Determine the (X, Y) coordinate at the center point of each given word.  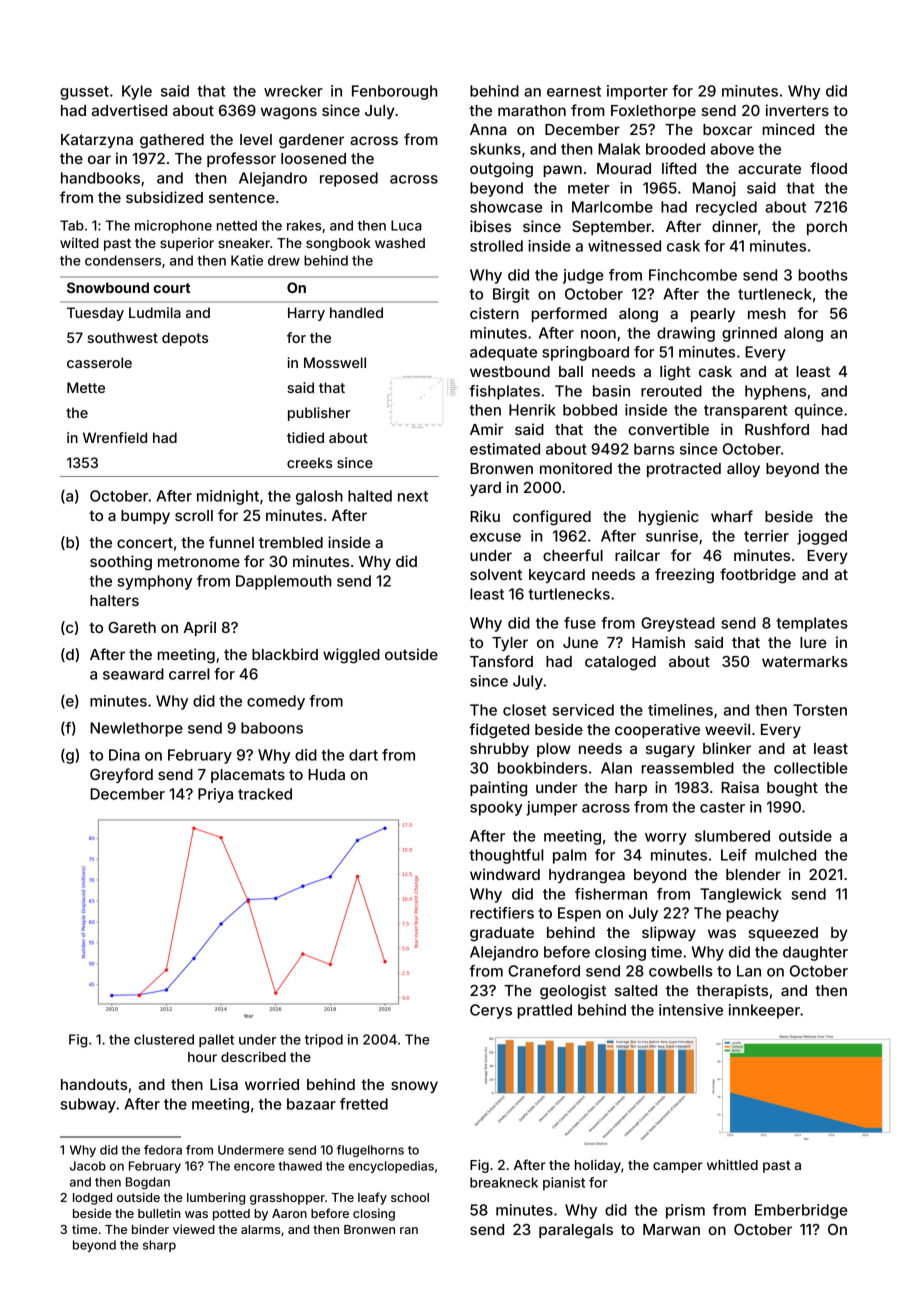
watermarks (805, 661)
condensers (123, 260)
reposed (349, 179)
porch (827, 228)
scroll (194, 515)
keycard (557, 576)
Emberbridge (801, 1211)
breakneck (504, 1182)
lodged (92, 1199)
